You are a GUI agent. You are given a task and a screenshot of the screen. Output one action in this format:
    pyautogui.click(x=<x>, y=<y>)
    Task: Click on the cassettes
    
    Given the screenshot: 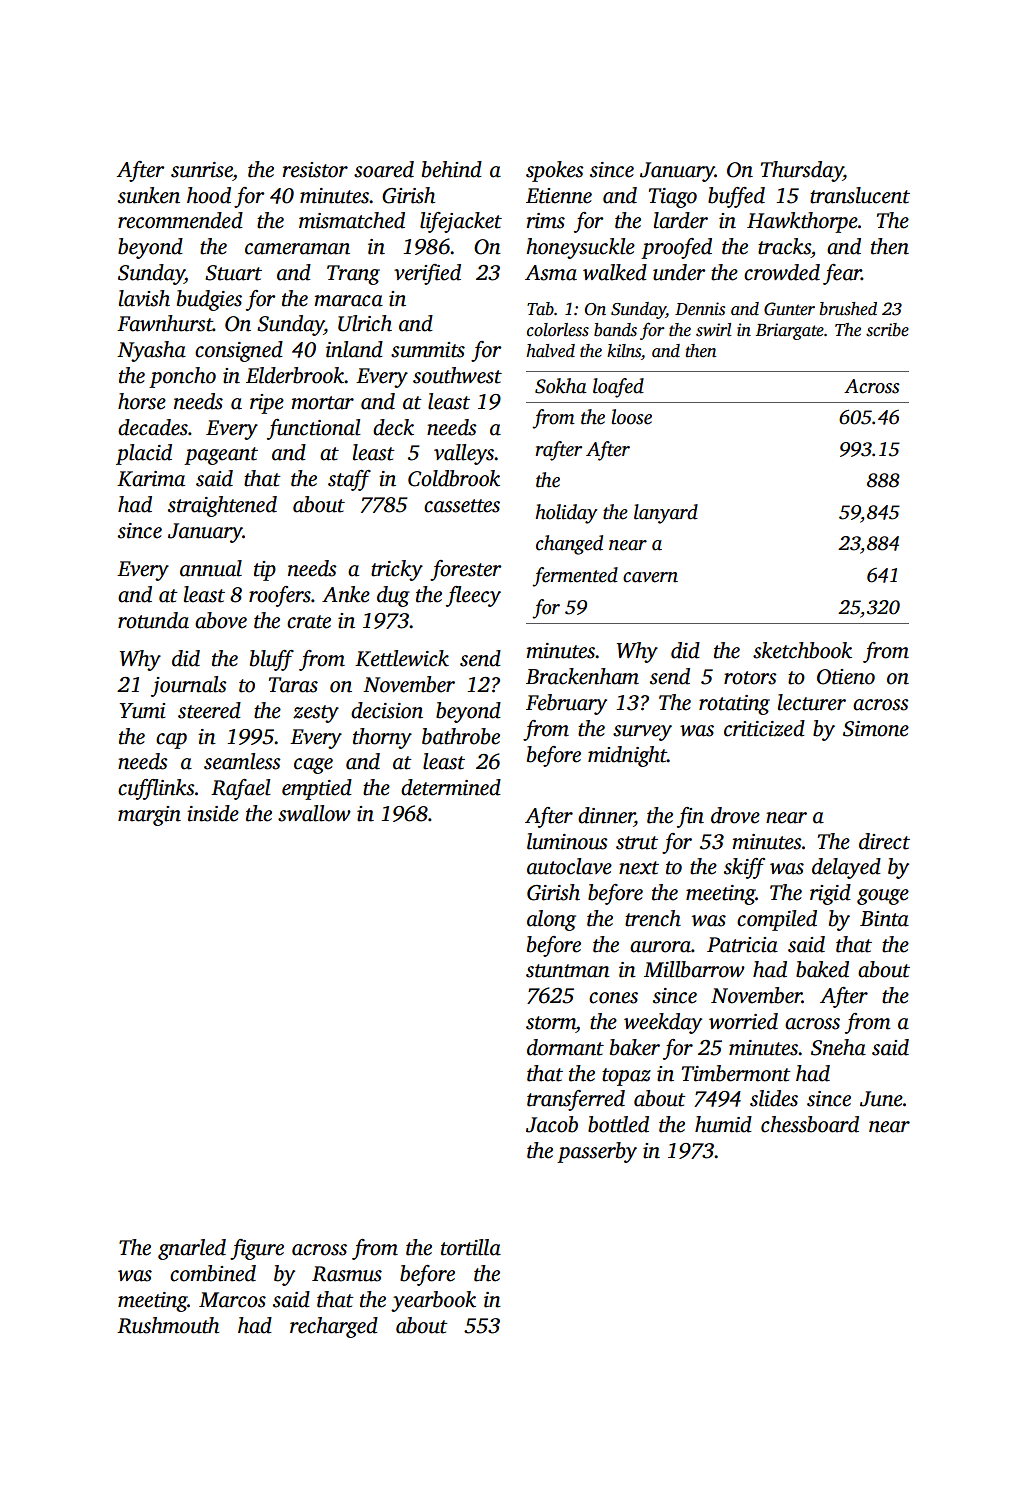 What is the action you would take?
    pyautogui.click(x=462, y=506)
